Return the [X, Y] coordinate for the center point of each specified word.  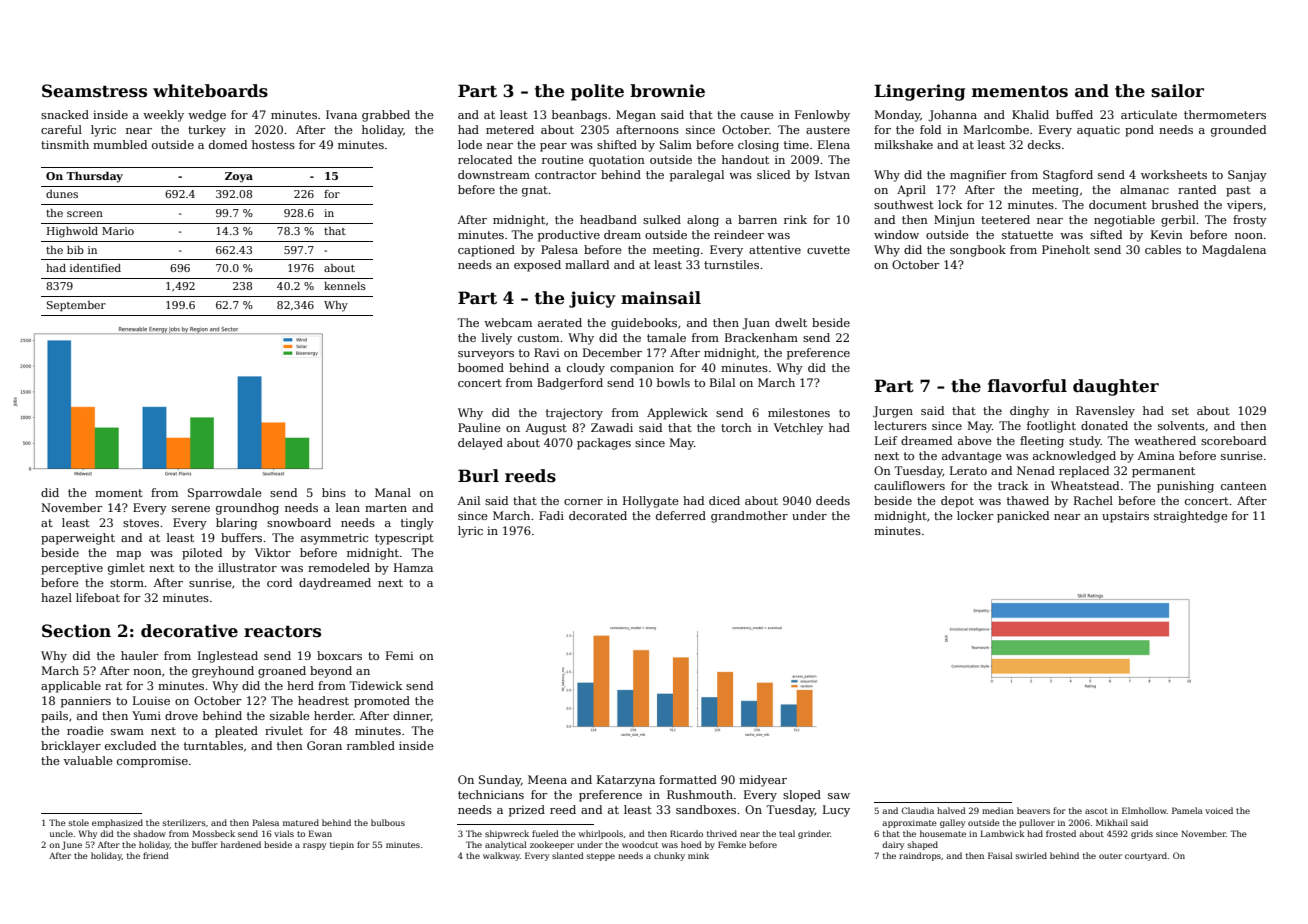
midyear [763, 781]
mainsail [661, 298]
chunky [669, 856]
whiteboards [210, 91]
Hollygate [651, 502]
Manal [393, 492]
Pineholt [1066, 249]
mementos [1020, 91]
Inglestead [228, 657]
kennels [345, 286]
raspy [314, 846]
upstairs [1125, 517]
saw [839, 796]
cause [757, 116]
